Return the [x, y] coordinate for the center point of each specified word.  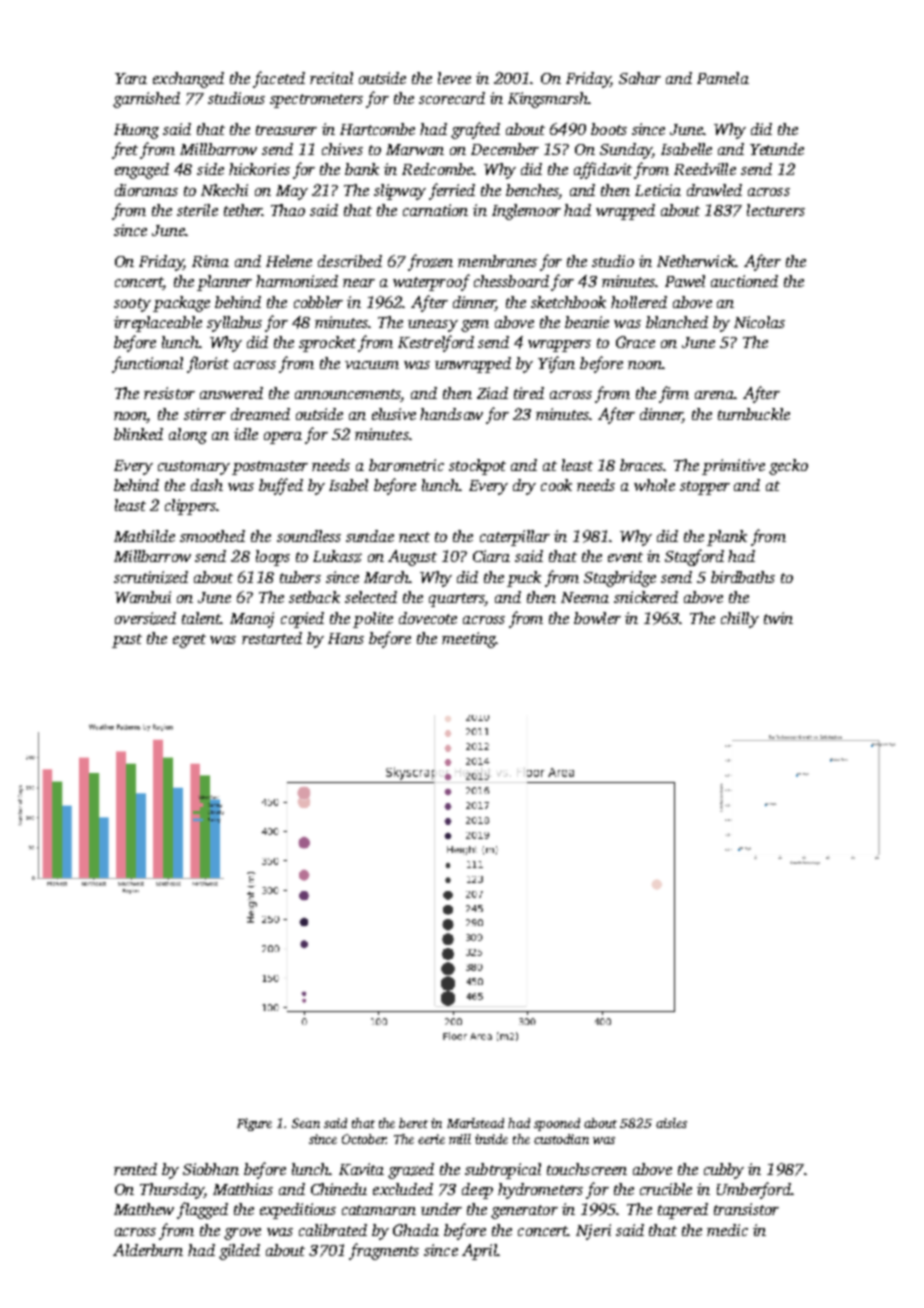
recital [331, 78]
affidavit [603, 170]
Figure [254, 1124]
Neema [585, 597]
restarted [272, 638]
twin [778, 618]
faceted [279, 79]
